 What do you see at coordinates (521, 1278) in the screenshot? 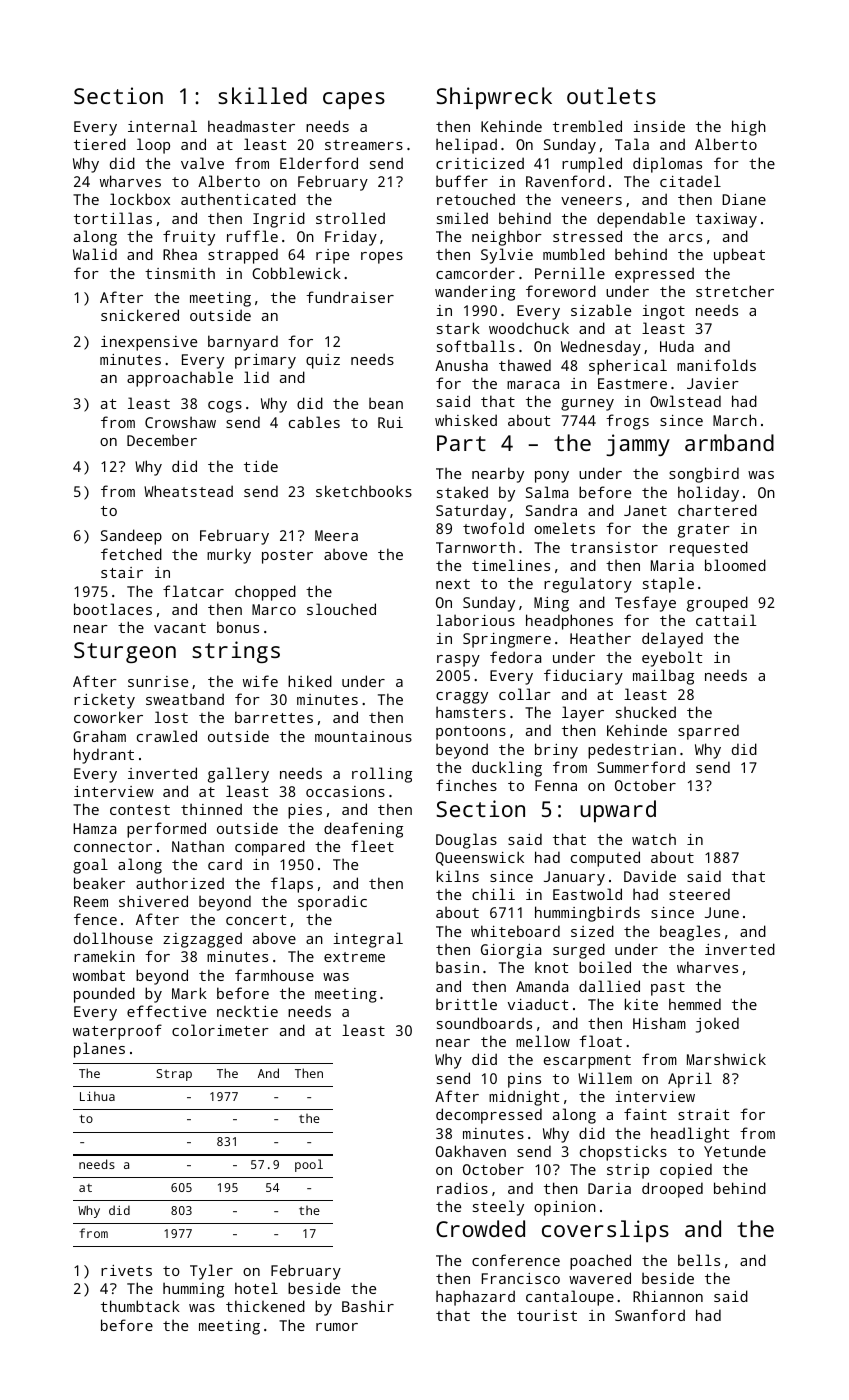
I see `Francisco` at bounding box center [521, 1278].
